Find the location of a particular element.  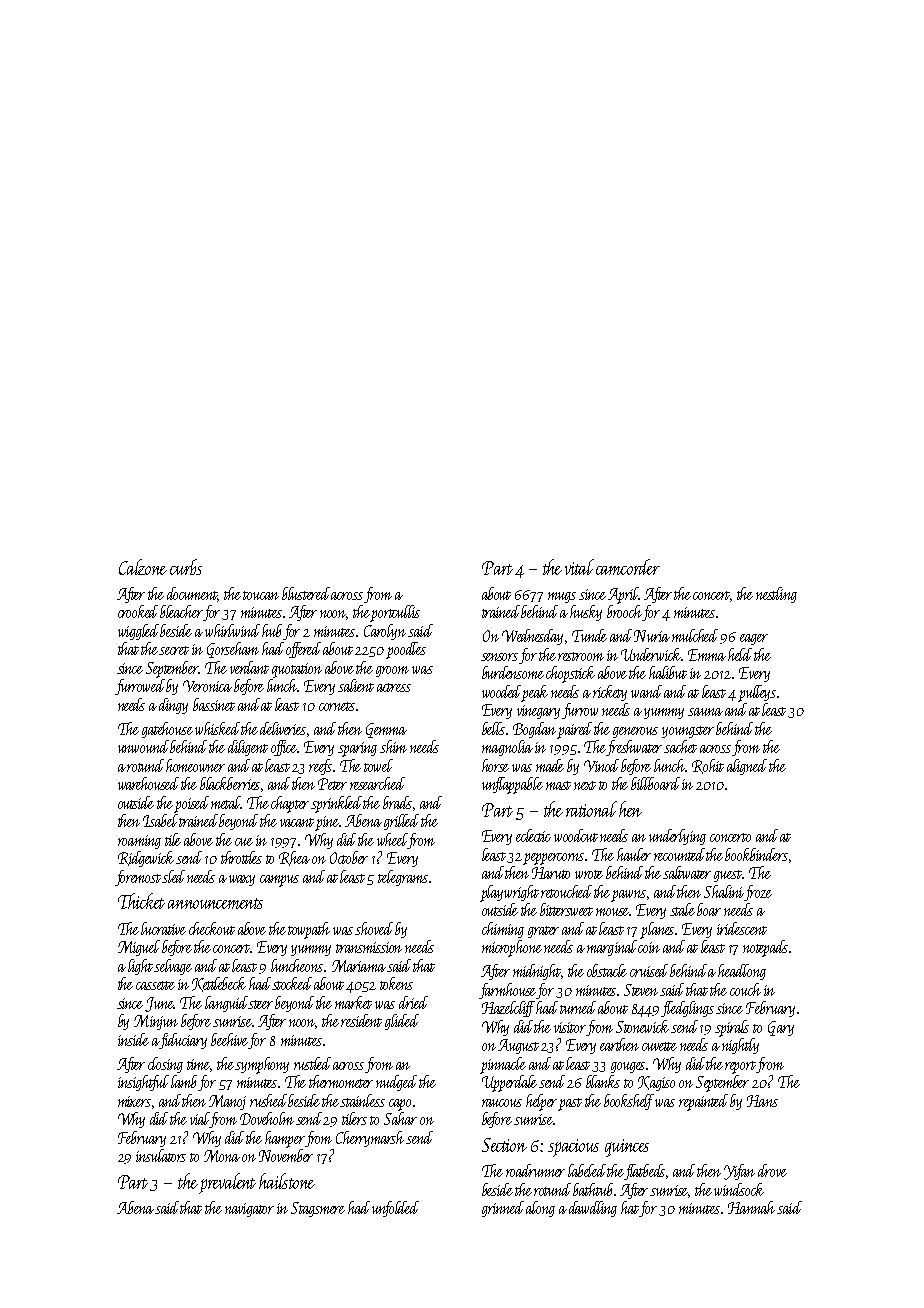

guest is located at coordinates (728, 876).
